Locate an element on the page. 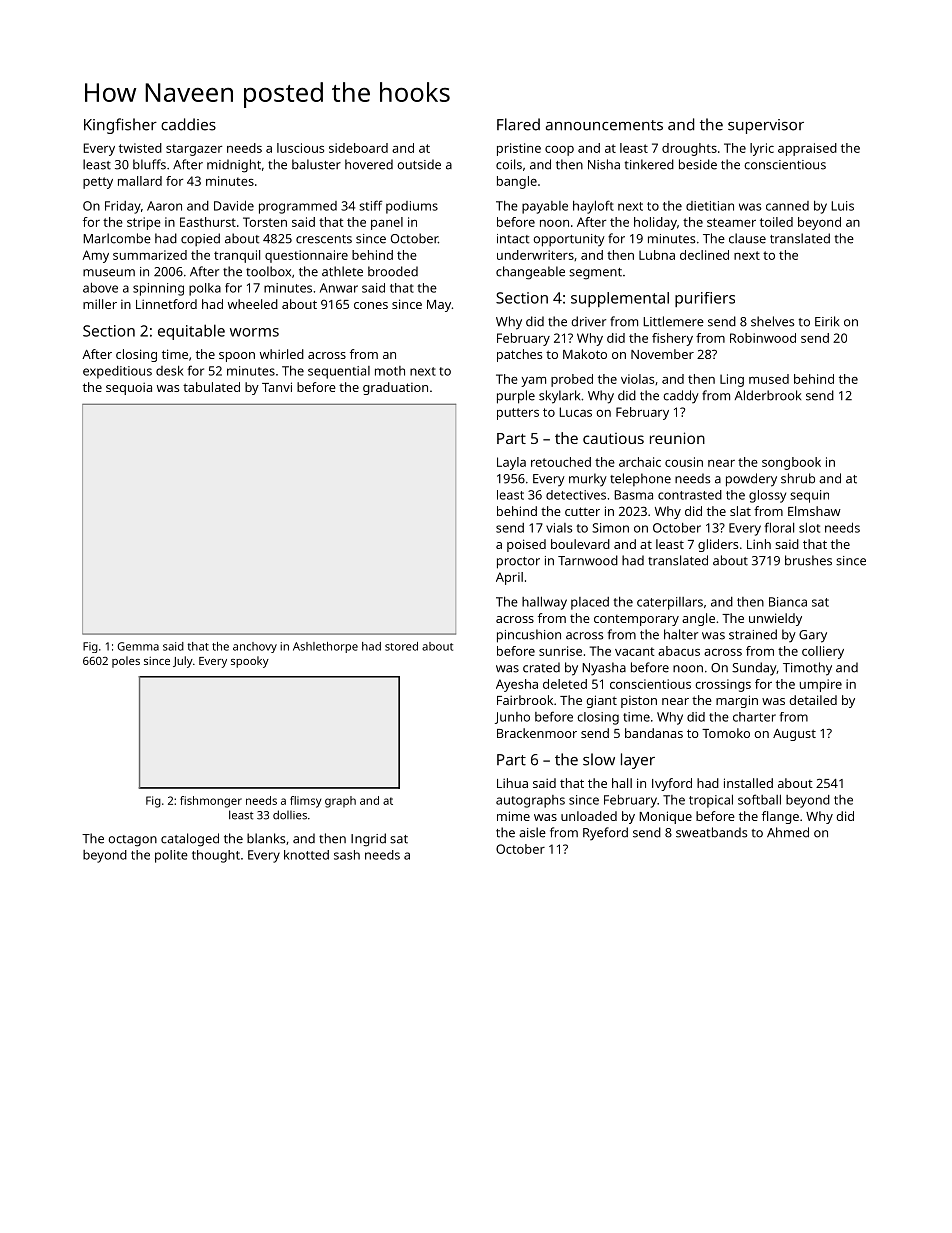 The width and height of the document is (952, 1233). Littlemere is located at coordinates (673, 321).
